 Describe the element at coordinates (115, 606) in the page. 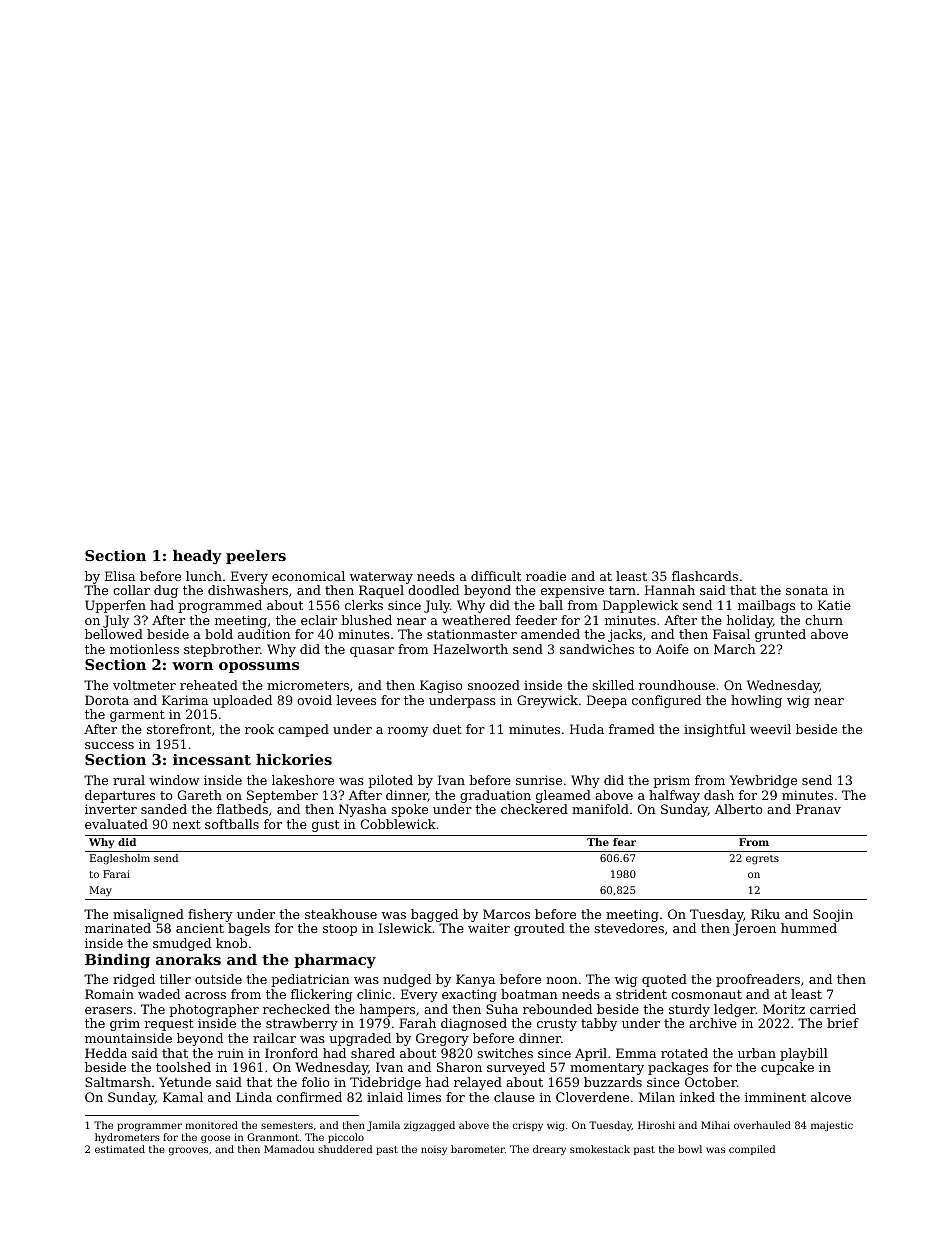

I see `Upperfen` at that location.
